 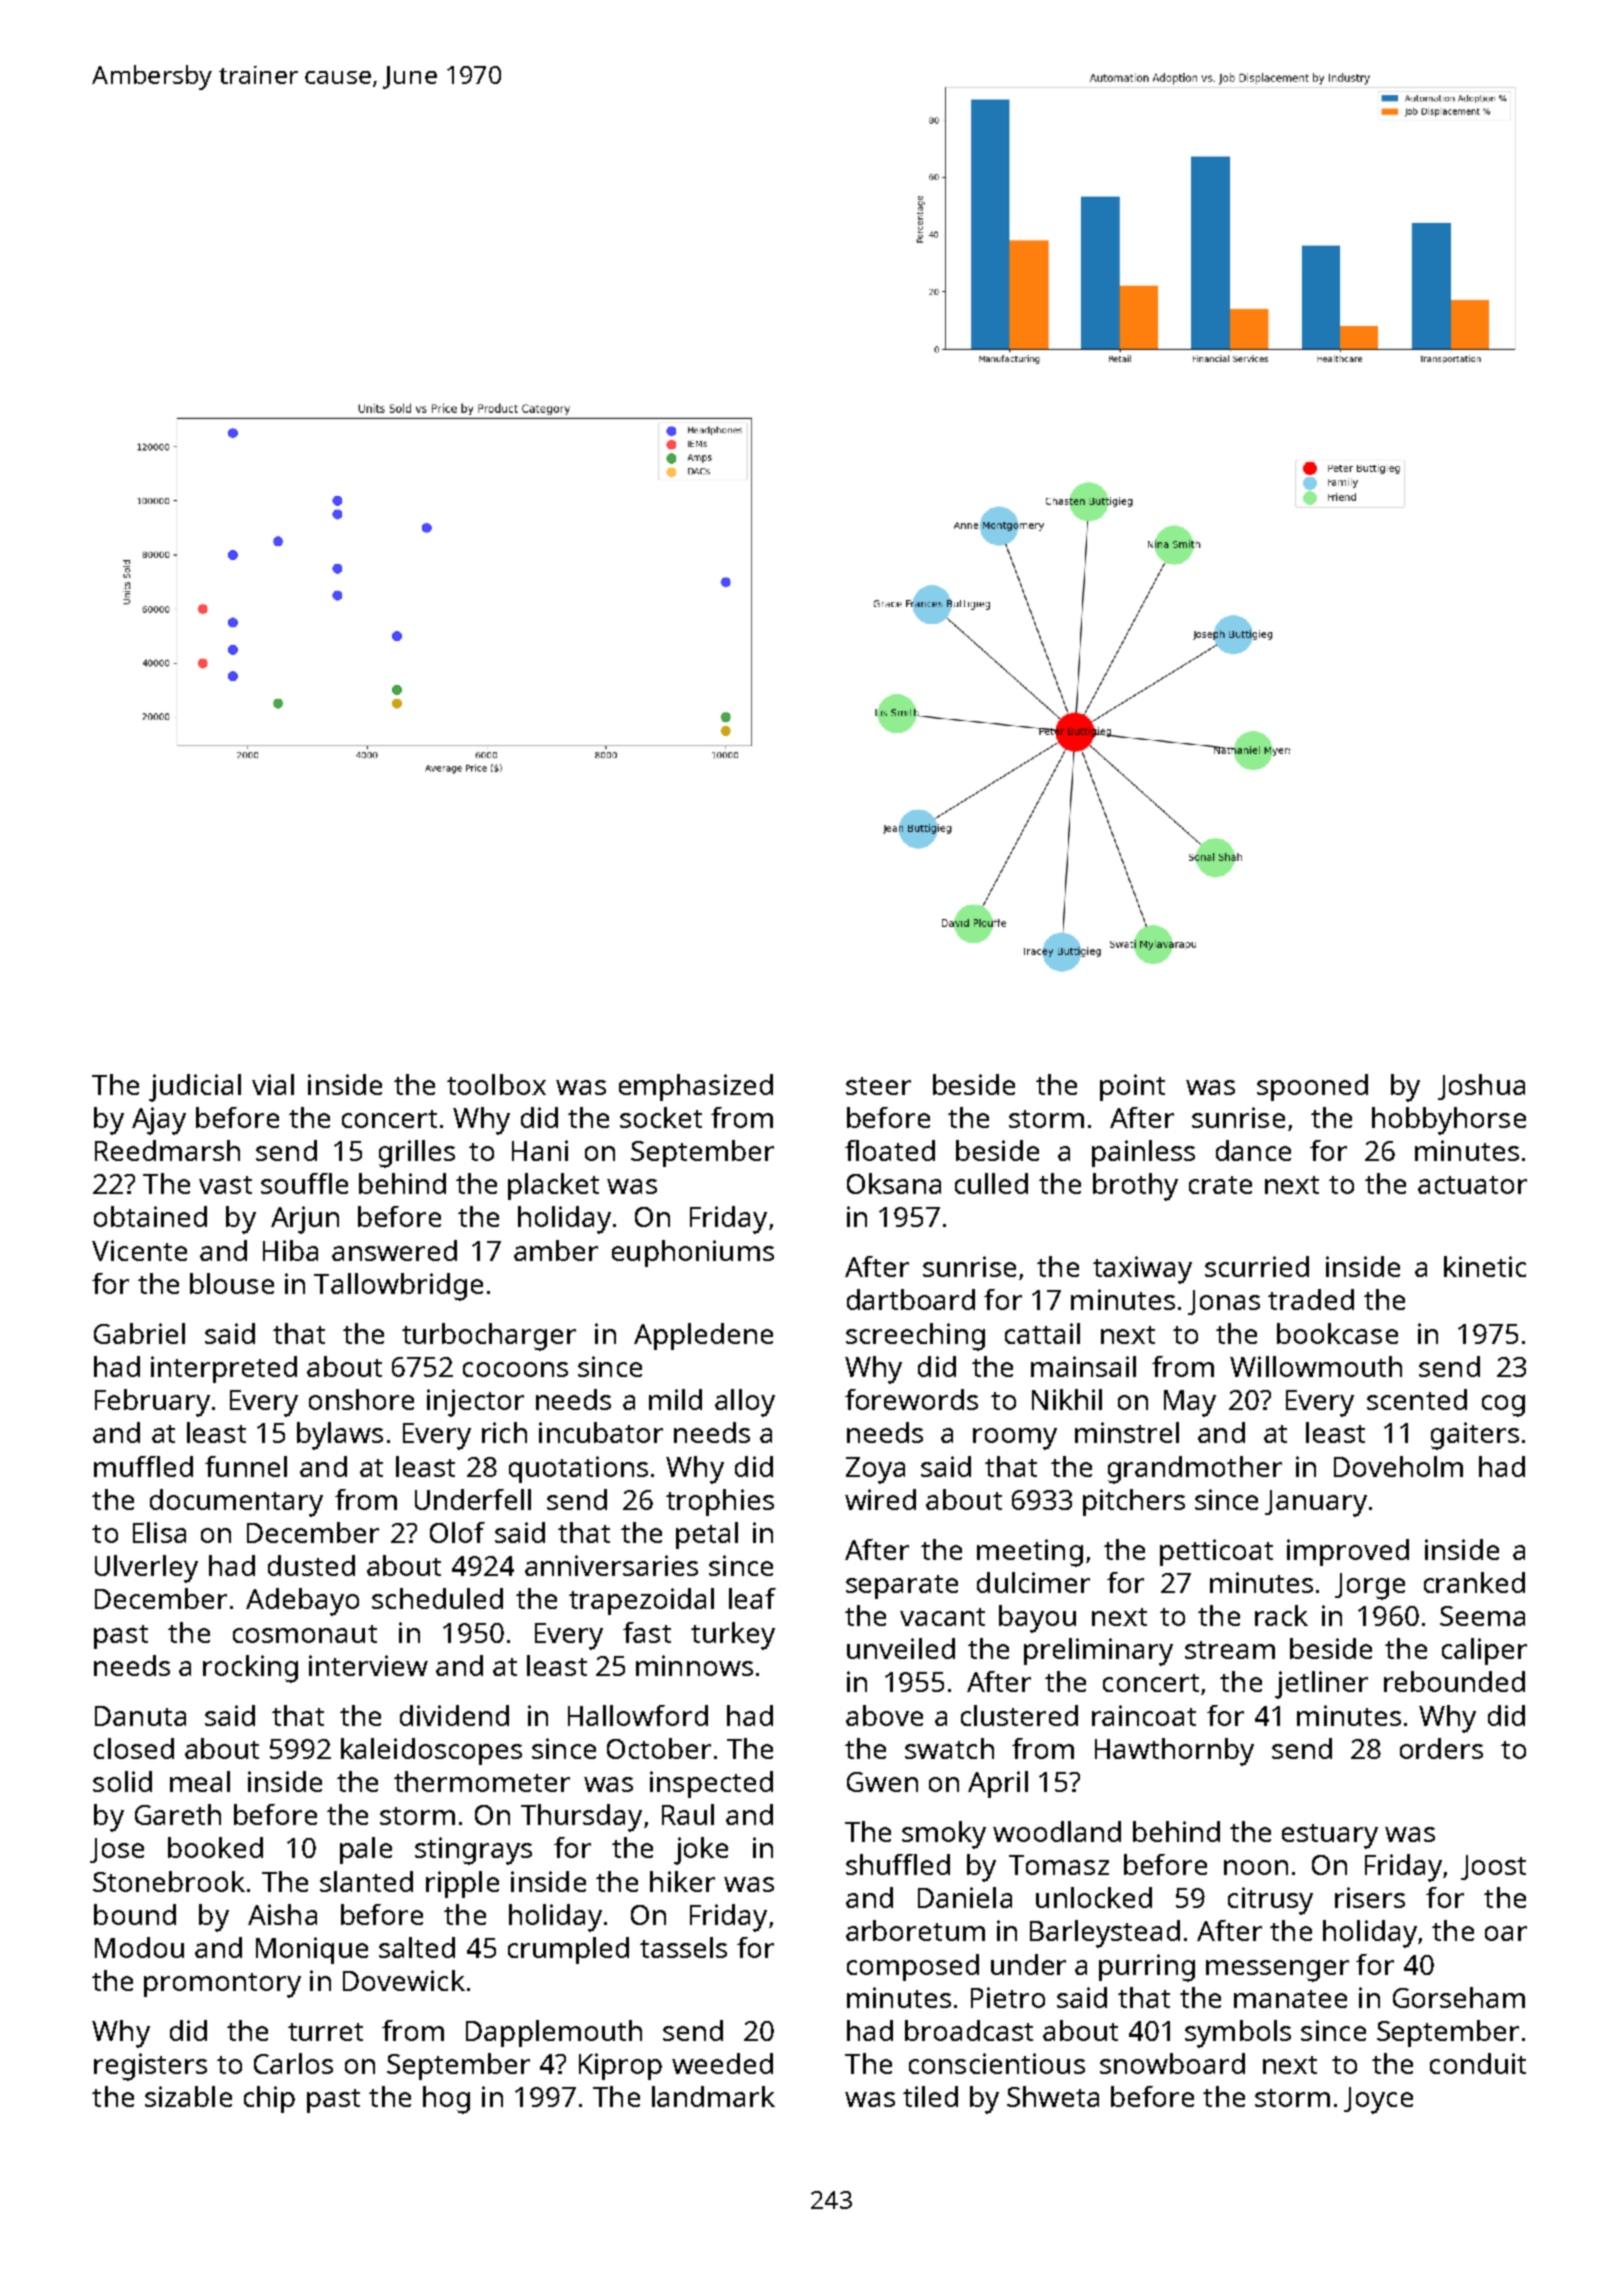 I want to click on risers, so click(x=1370, y=1897).
